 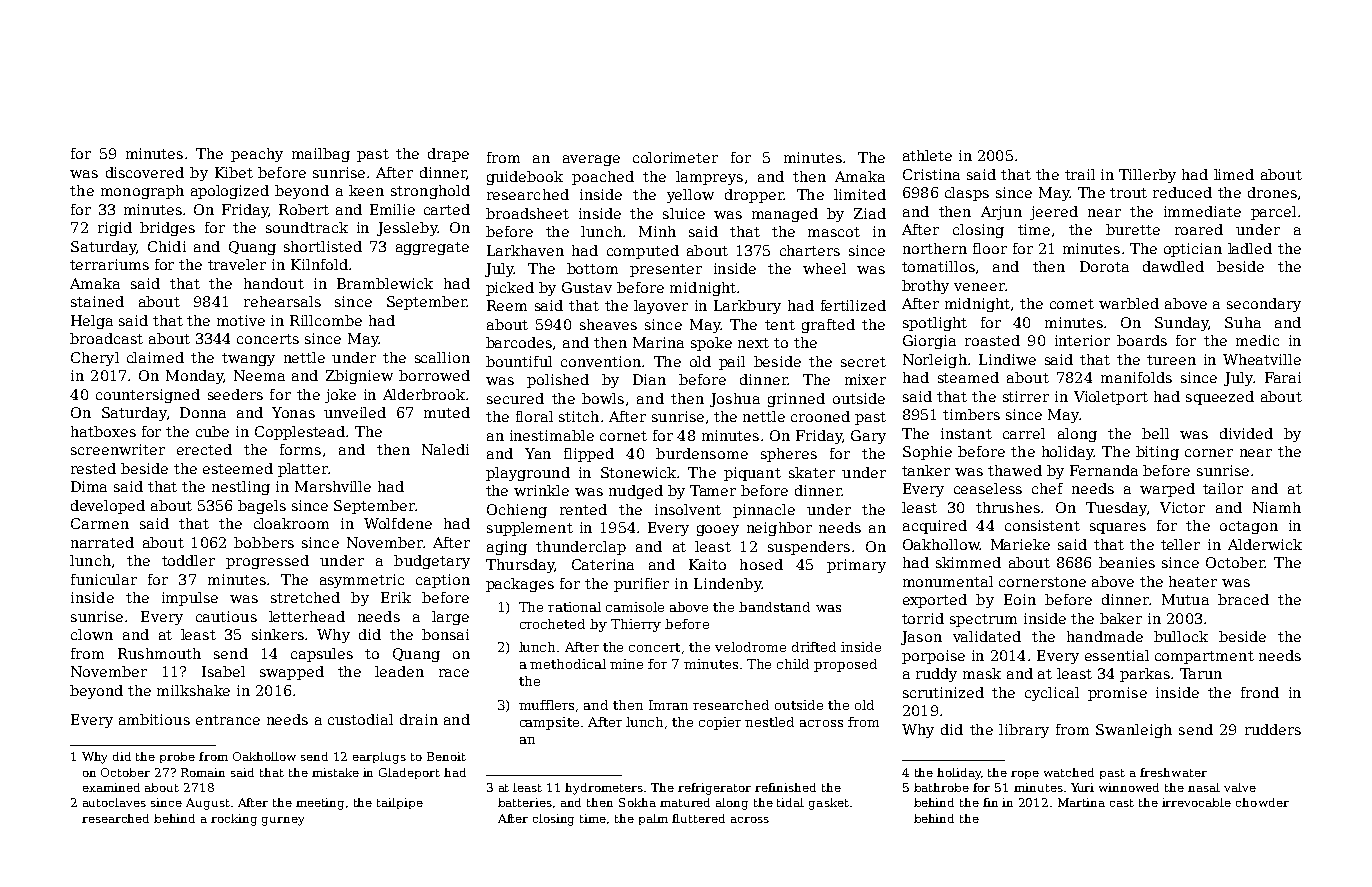 What do you see at coordinates (1118, 528) in the screenshot?
I see `squares` at bounding box center [1118, 528].
